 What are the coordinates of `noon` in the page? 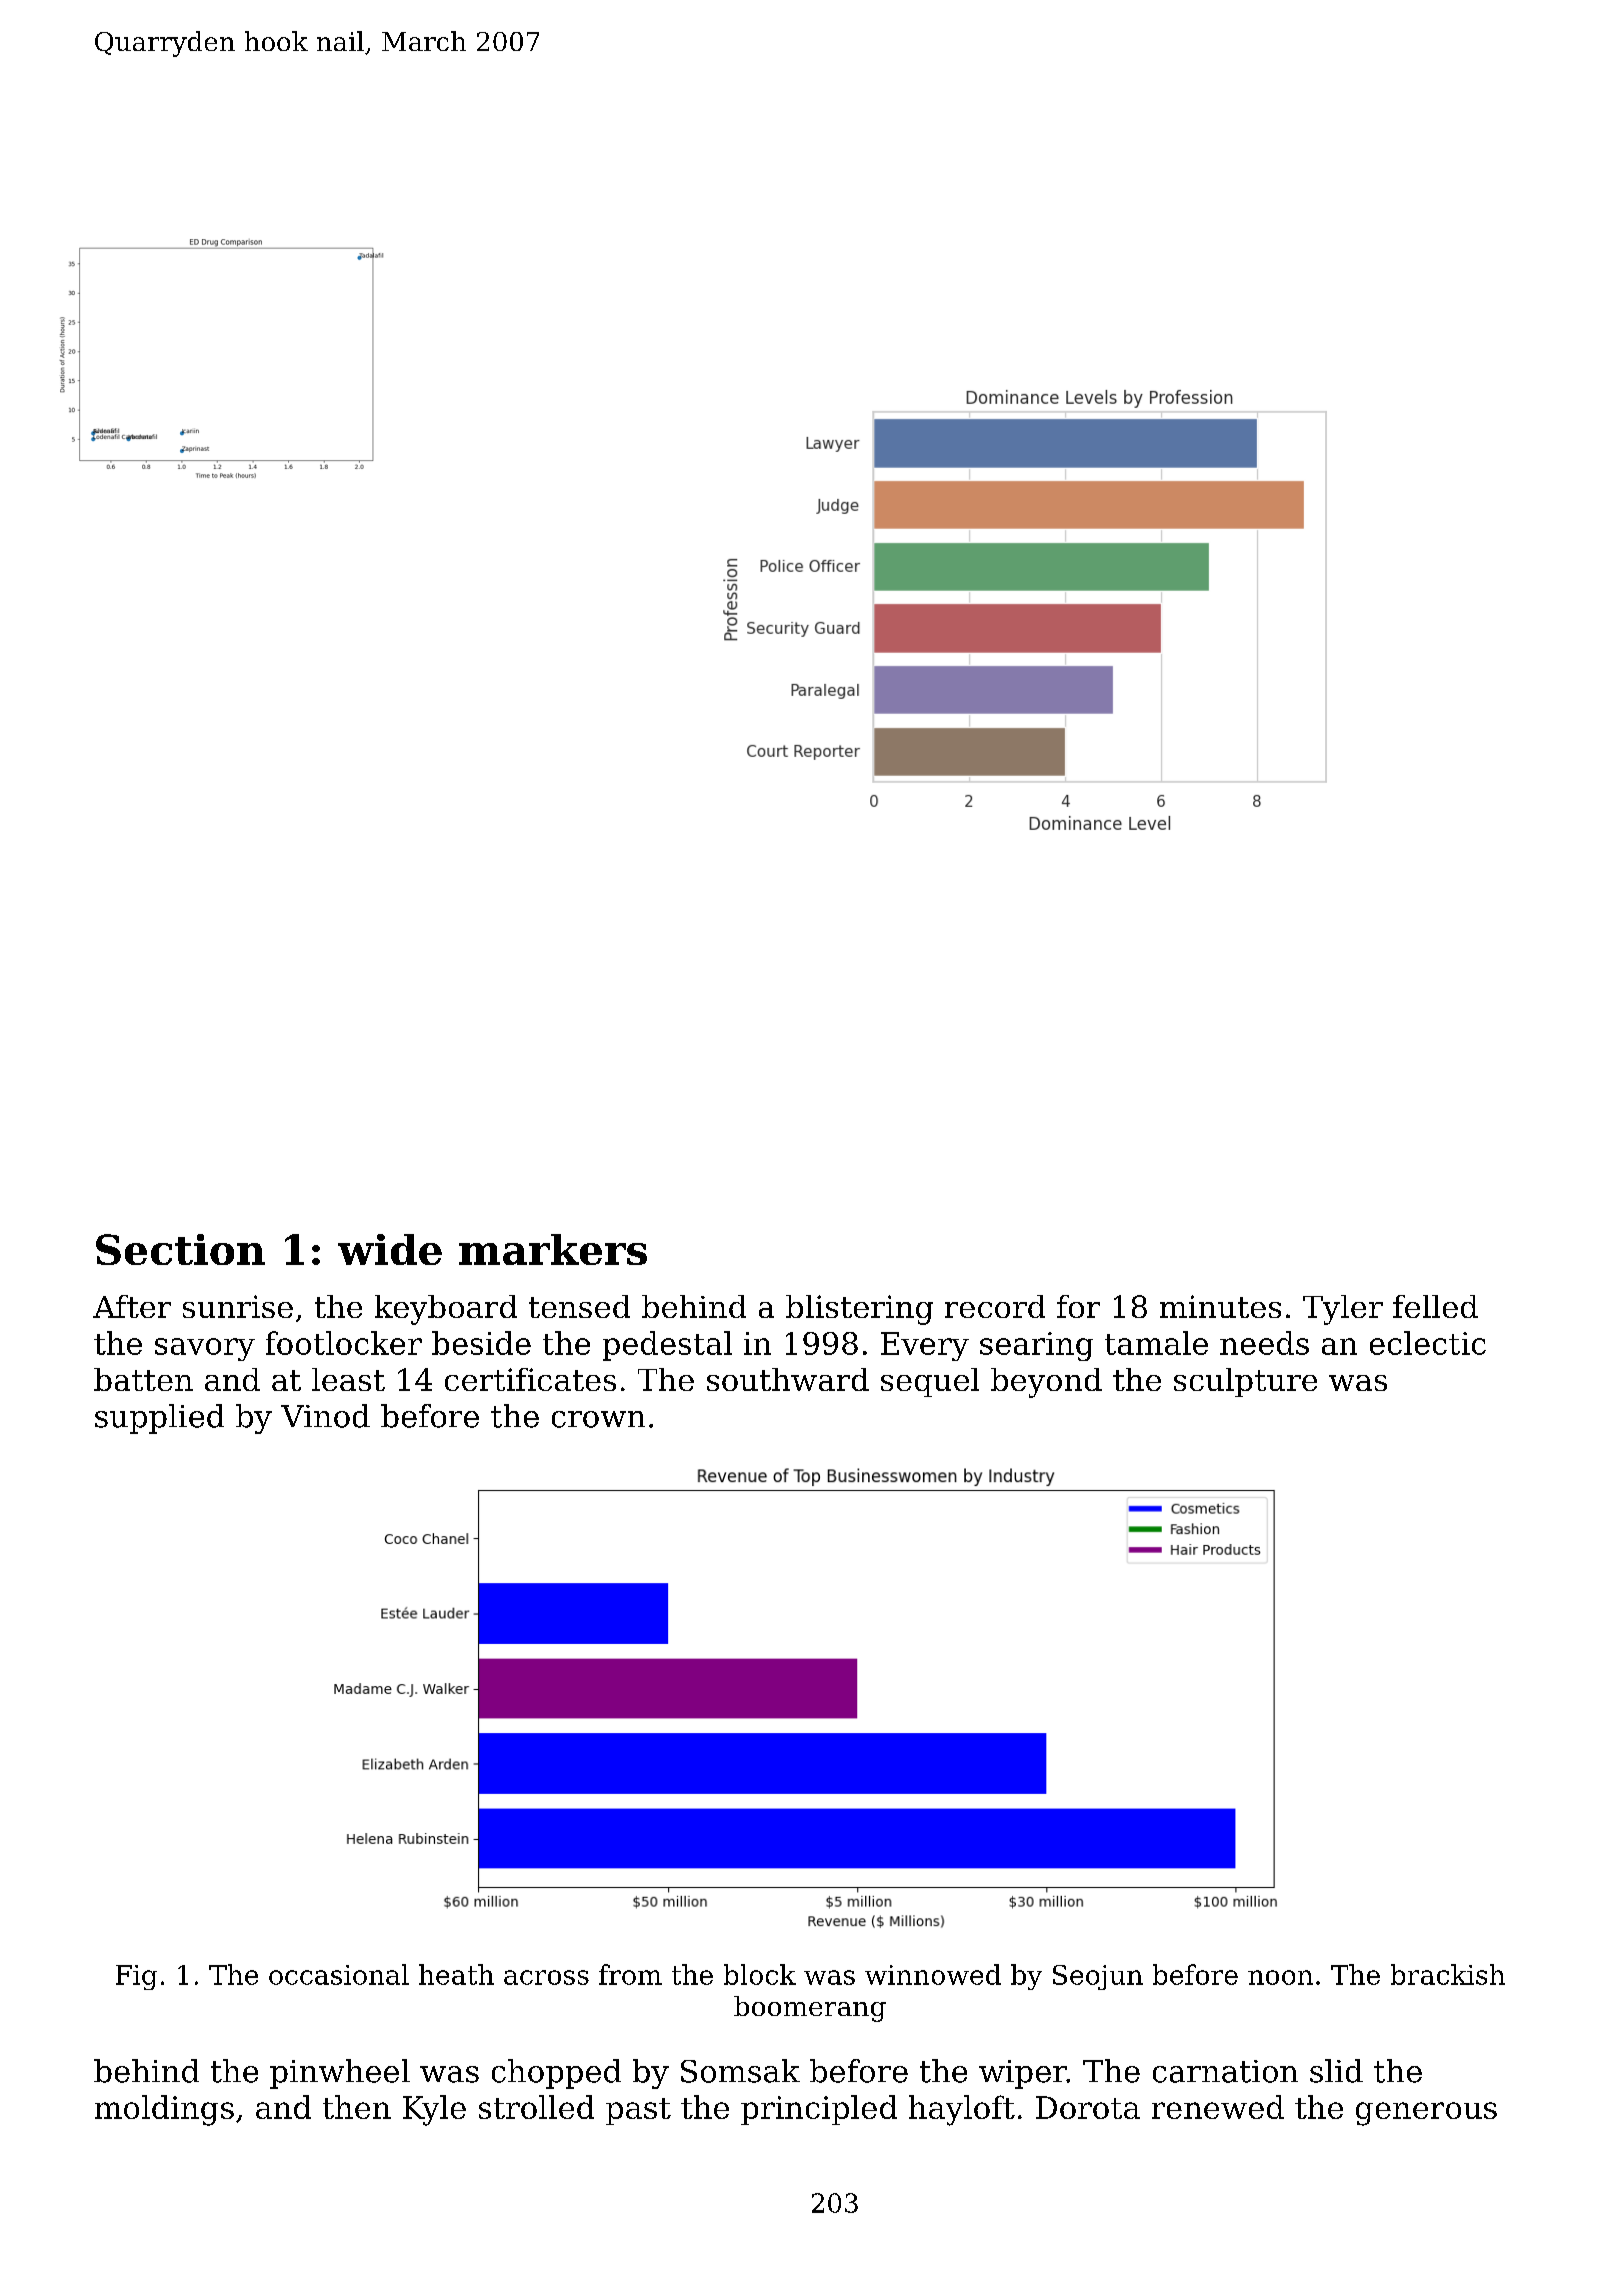 It's located at (1280, 1977).
